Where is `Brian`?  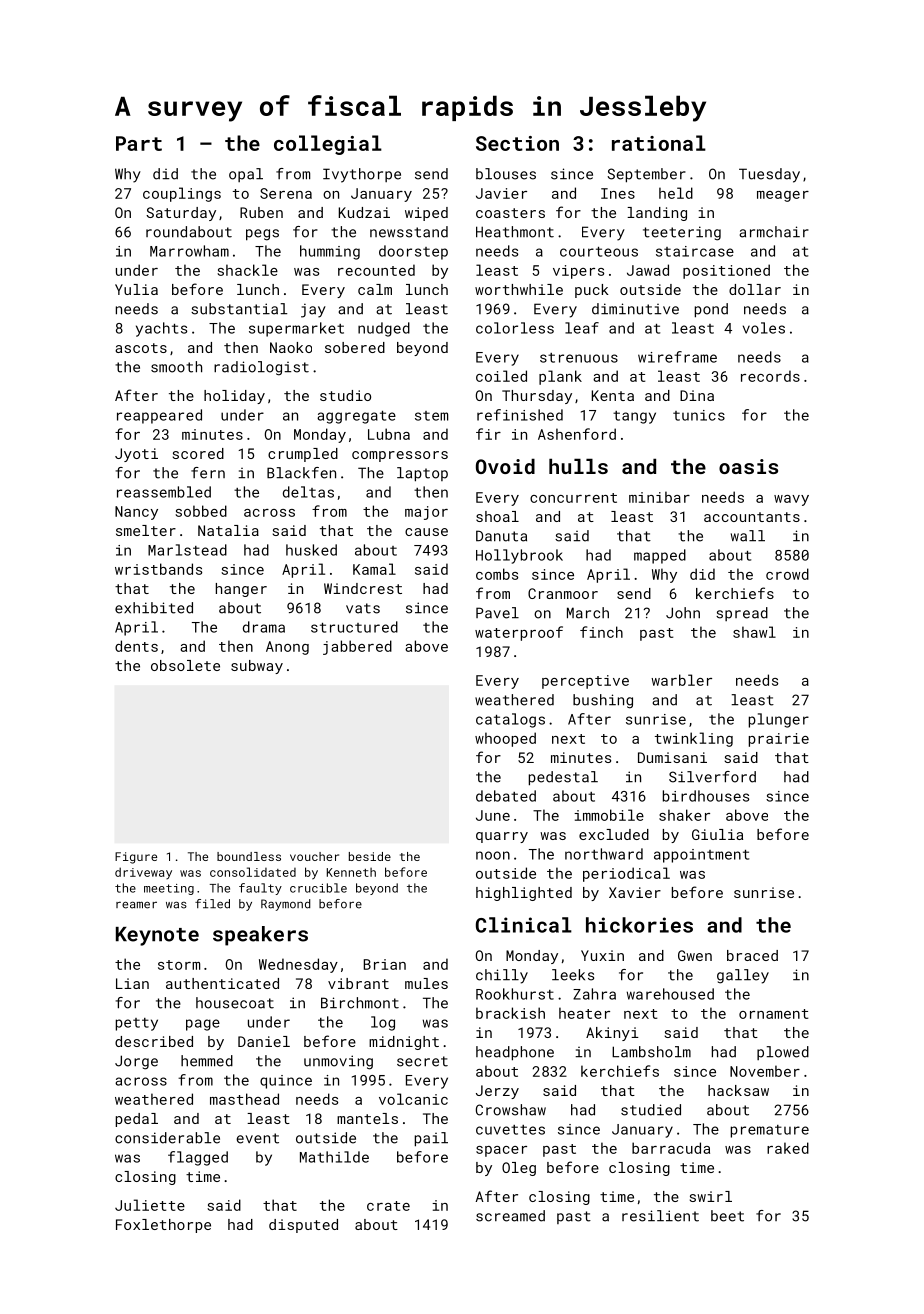
Brian is located at coordinates (385, 964).
